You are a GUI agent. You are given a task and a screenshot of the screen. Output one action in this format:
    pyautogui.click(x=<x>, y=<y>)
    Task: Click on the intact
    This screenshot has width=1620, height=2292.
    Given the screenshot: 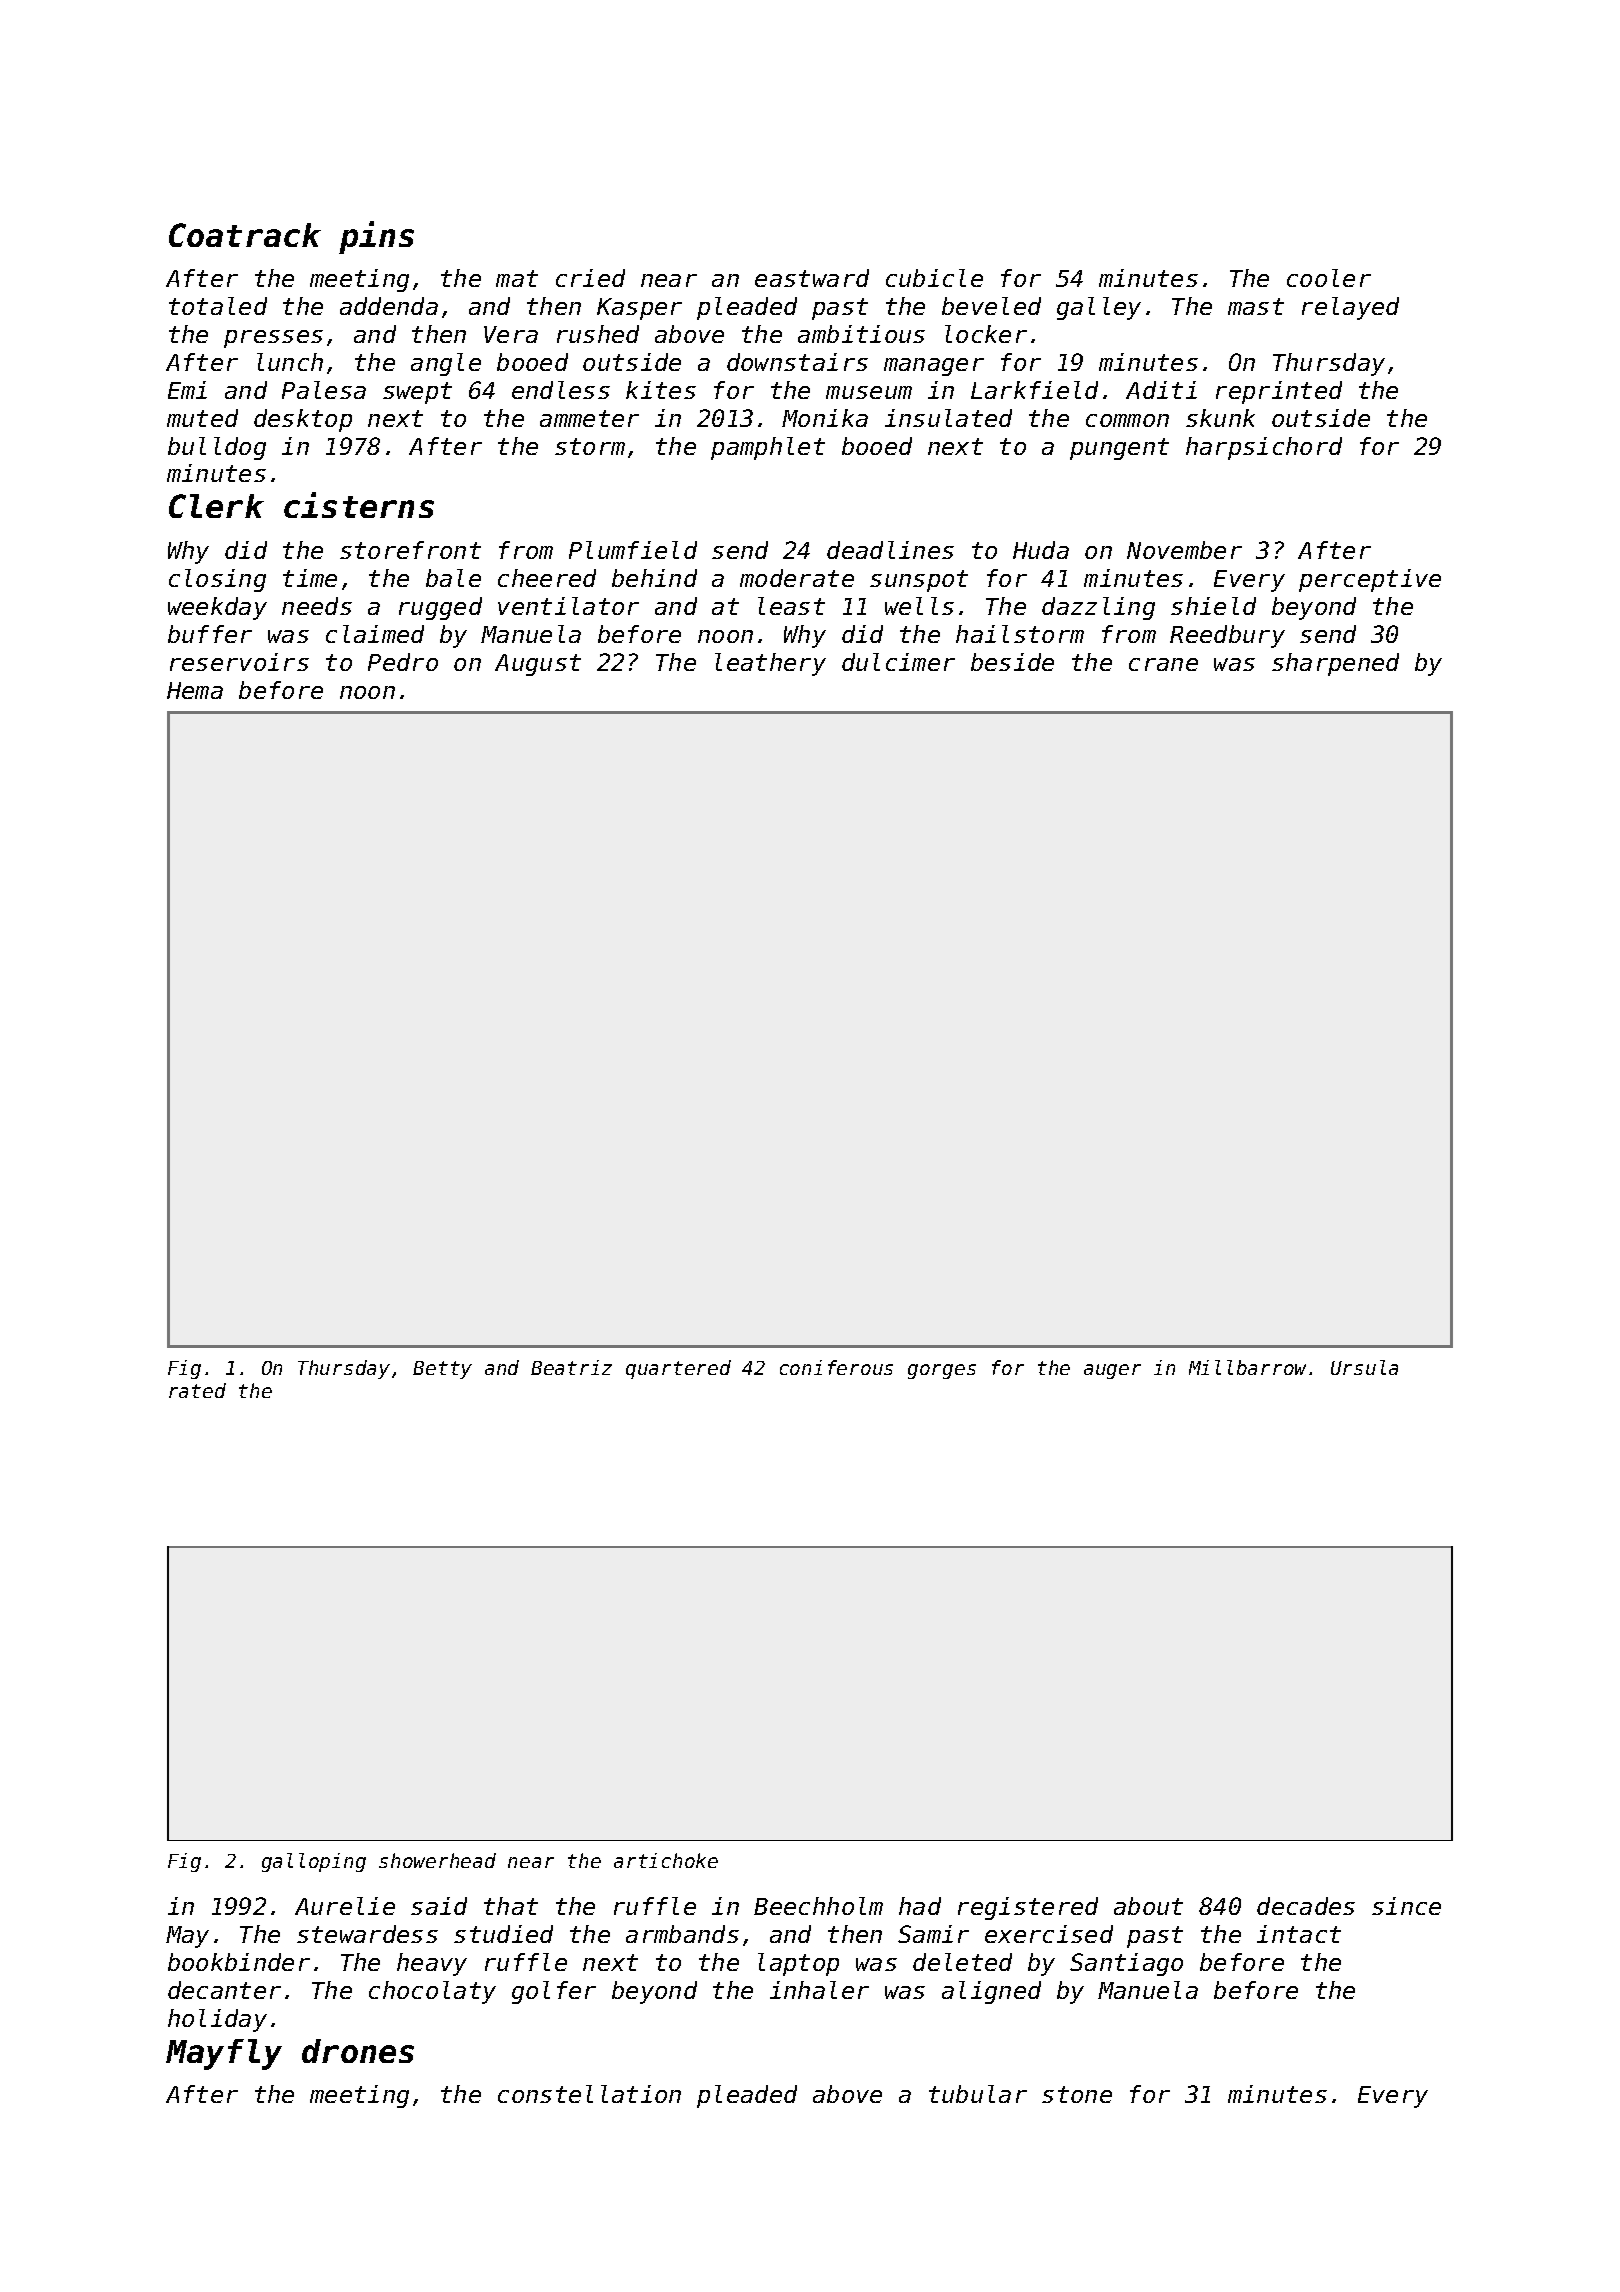 What is the action you would take?
    pyautogui.click(x=1299, y=1934)
